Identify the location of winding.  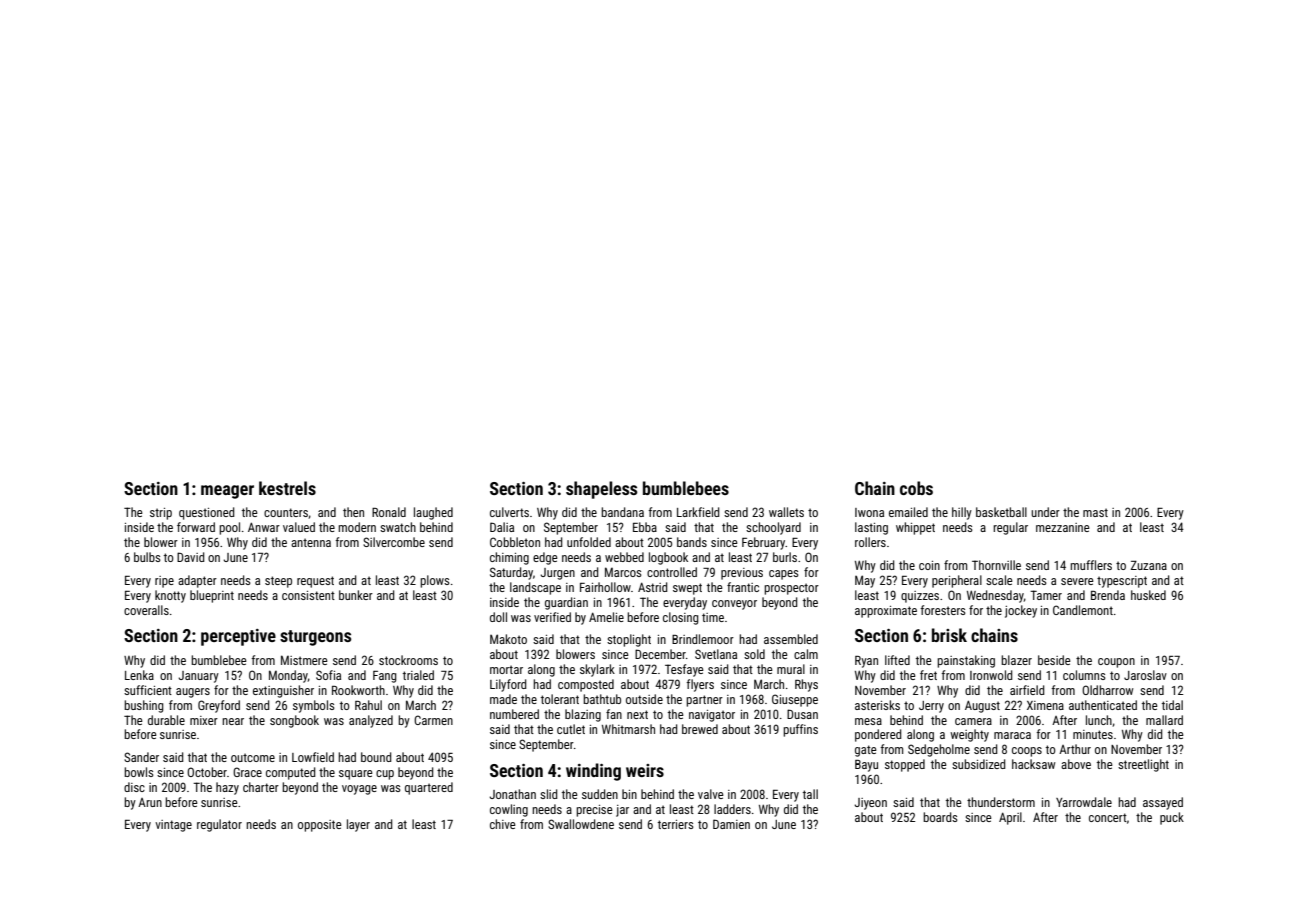
(593, 772).
